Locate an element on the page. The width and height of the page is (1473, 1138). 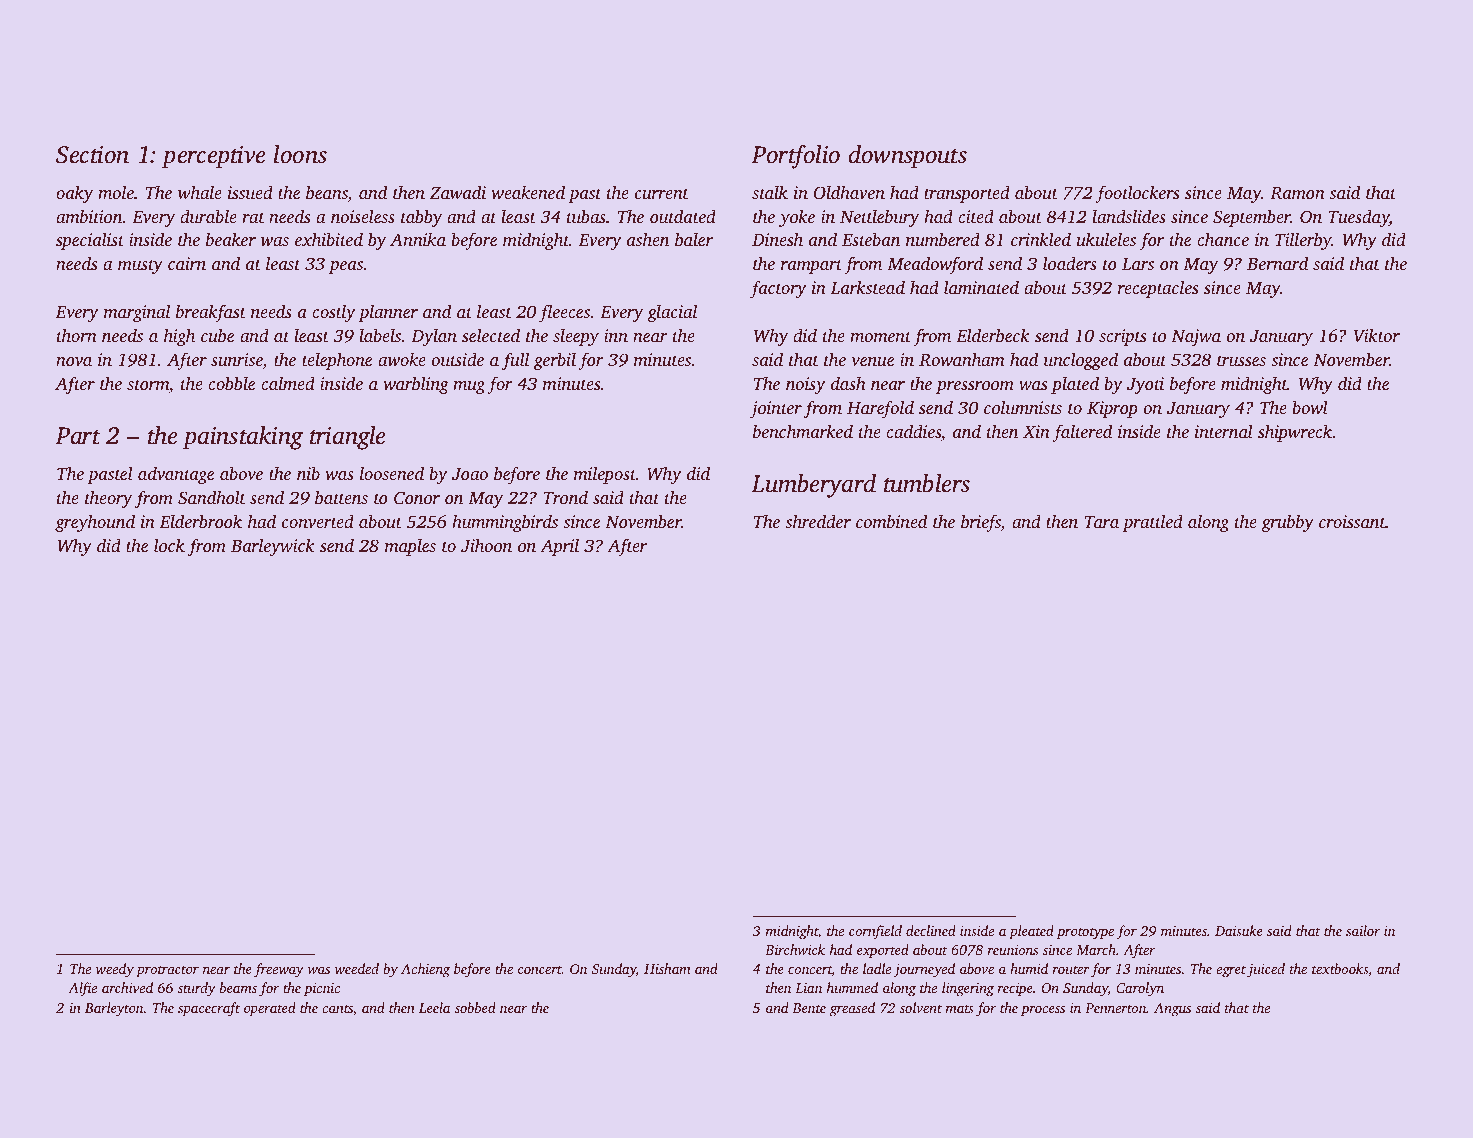
Barleywick is located at coordinates (273, 547).
